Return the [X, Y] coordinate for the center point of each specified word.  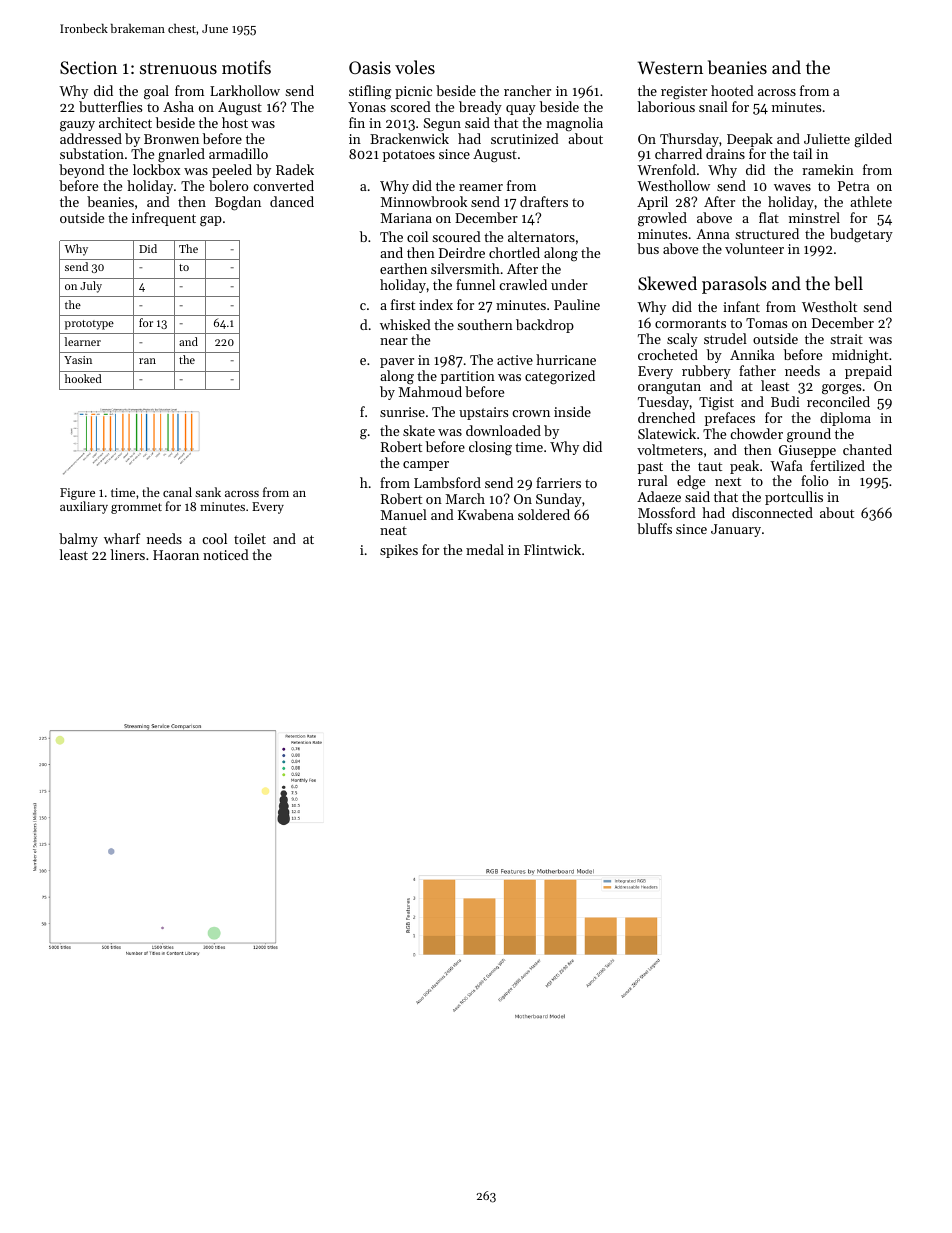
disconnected [772, 512]
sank [208, 492]
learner [83, 341]
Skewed [667, 283]
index [436, 304]
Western [670, 67]
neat [393, 530]
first [403, 304]
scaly [682, 340]
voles [415, 67]
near [394, 341]
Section [88, 67]
